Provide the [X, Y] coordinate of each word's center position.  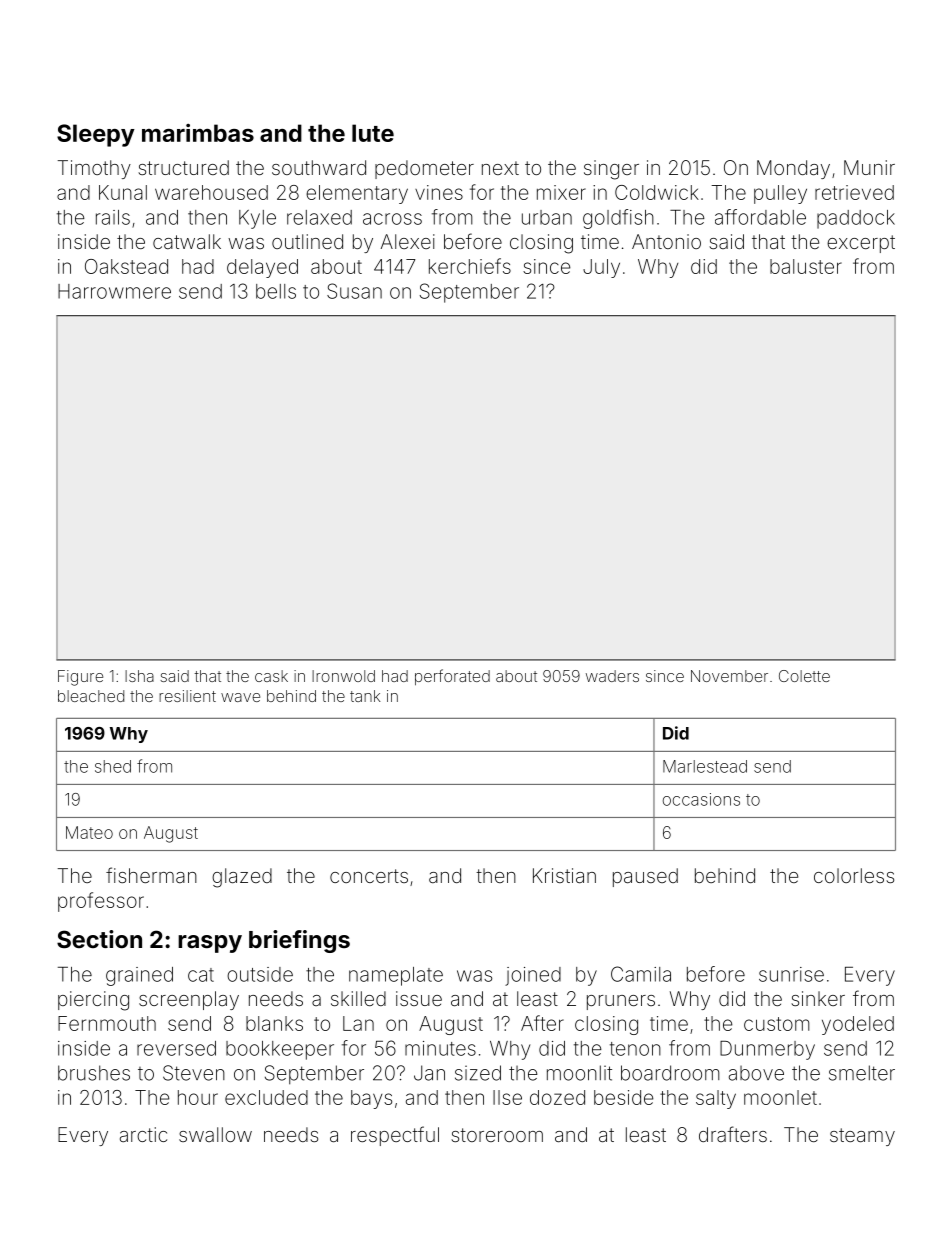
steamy [862, 1137]
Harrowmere [114, 291]
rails [113, 217]
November [729, 676]
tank [365, 696]
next [500, 168]
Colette [804, 676]
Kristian [564, 875]
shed [113, 766]
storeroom [497, 1135]
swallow [215, 1134]
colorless [854, 875]
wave [240, 697]
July [601, 268]
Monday [793, 169]
